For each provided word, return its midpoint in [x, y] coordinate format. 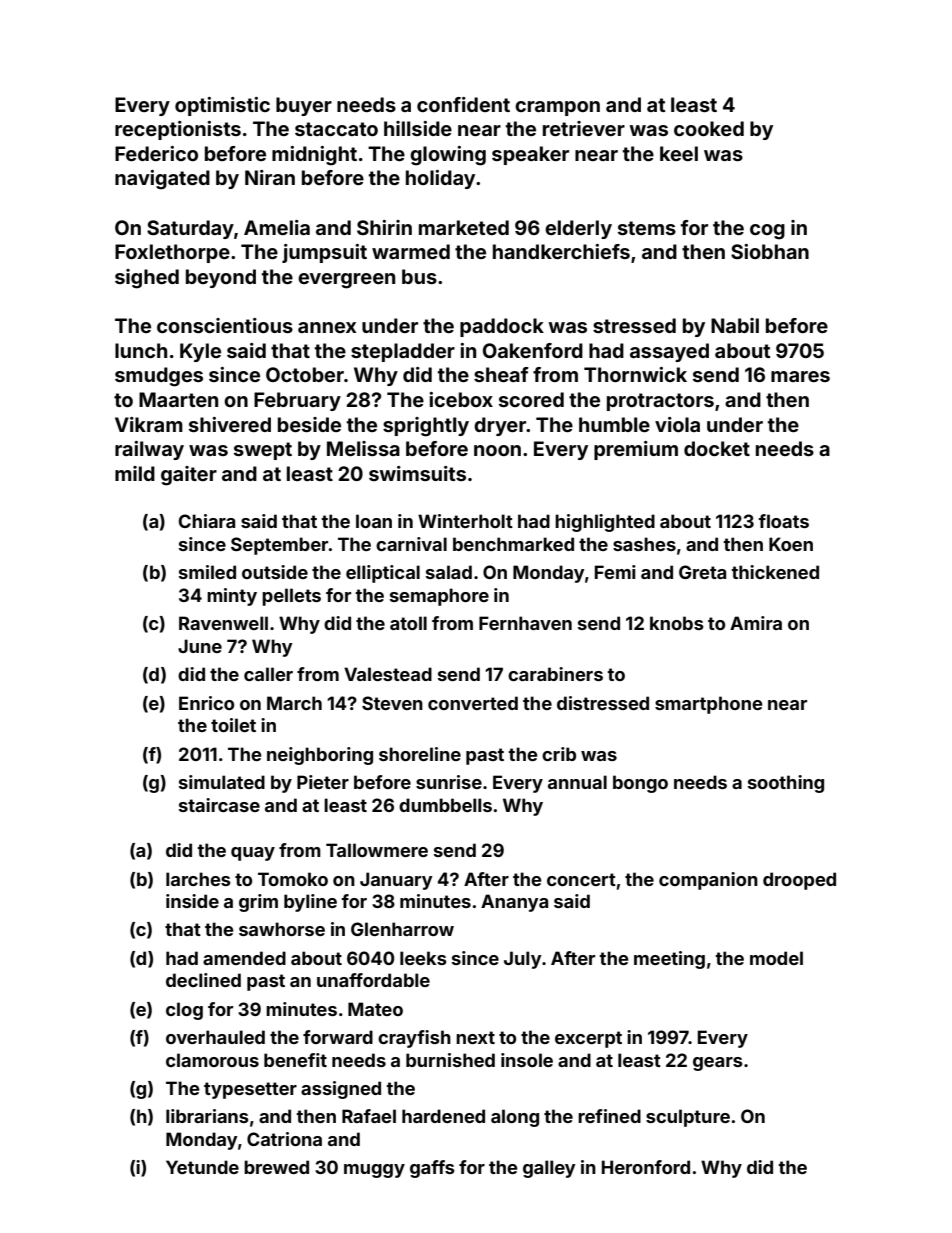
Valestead [388, 674]
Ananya [514, 903]
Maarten [178, 399]
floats [783, 521]
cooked [709, 128]
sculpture [688, 1118]
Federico [156, 153]
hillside [418, 128]
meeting [669, 960]
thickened [775, 572]
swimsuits [417, 473]
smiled [207, 572]
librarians [207, 1116]
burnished [450, 1060]
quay [253, 854]
